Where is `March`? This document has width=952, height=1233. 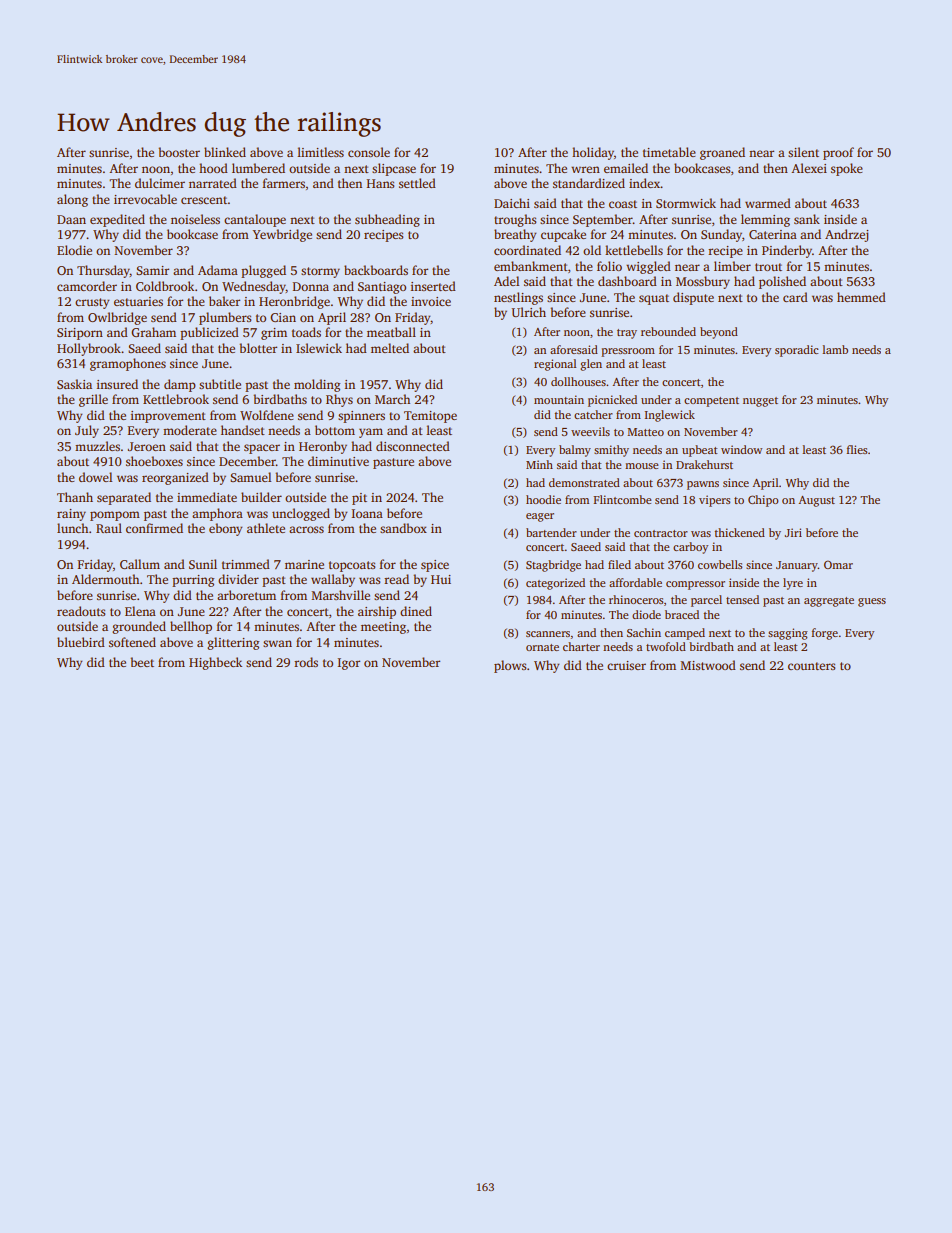 March is located at coordinates (392, 399).
